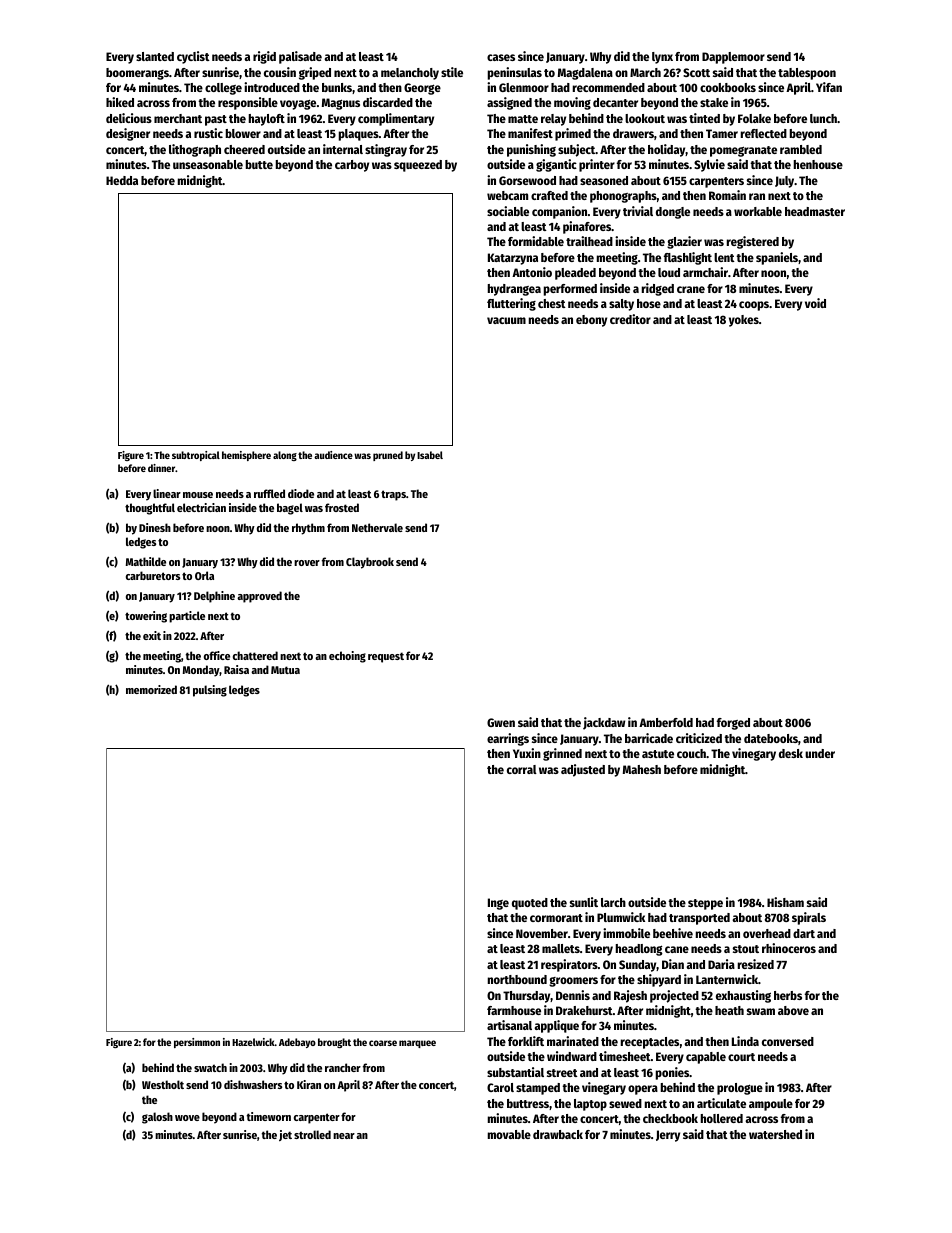  What do you see at coordinates (393, 495) in the document?
I see `traps` at bounding box center [393, 495].
